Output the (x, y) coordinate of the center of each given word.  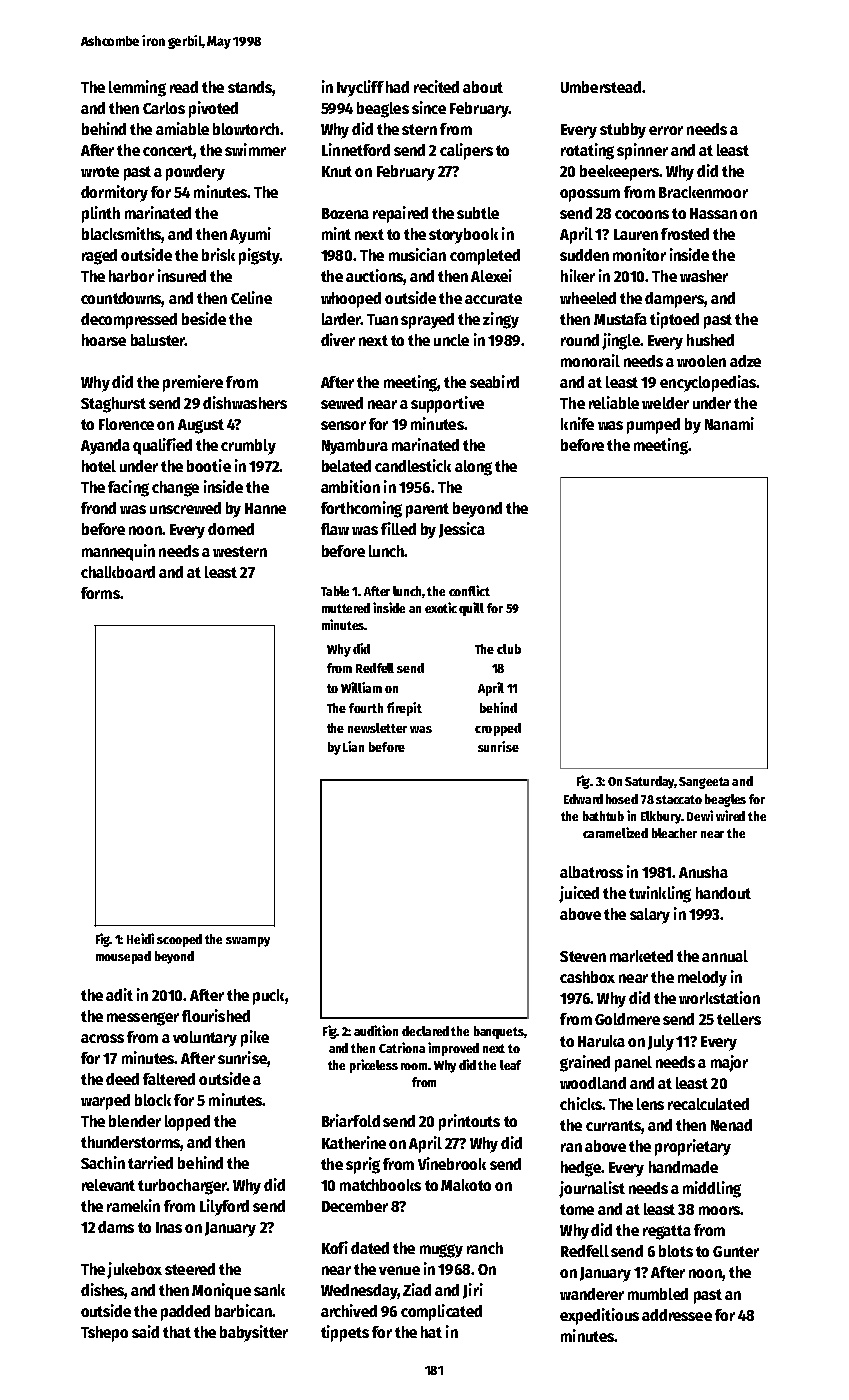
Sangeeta (704, 783)
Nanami (729, 423)
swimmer (255, 149)
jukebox (134, 1270)
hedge (581, 1169)
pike (255, 1038)
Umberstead (601, 87)
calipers (466, 151)
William (361, 687)
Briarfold (351, 1120)
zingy (501, 320)
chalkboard (118, 572)
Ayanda (105, 447)
